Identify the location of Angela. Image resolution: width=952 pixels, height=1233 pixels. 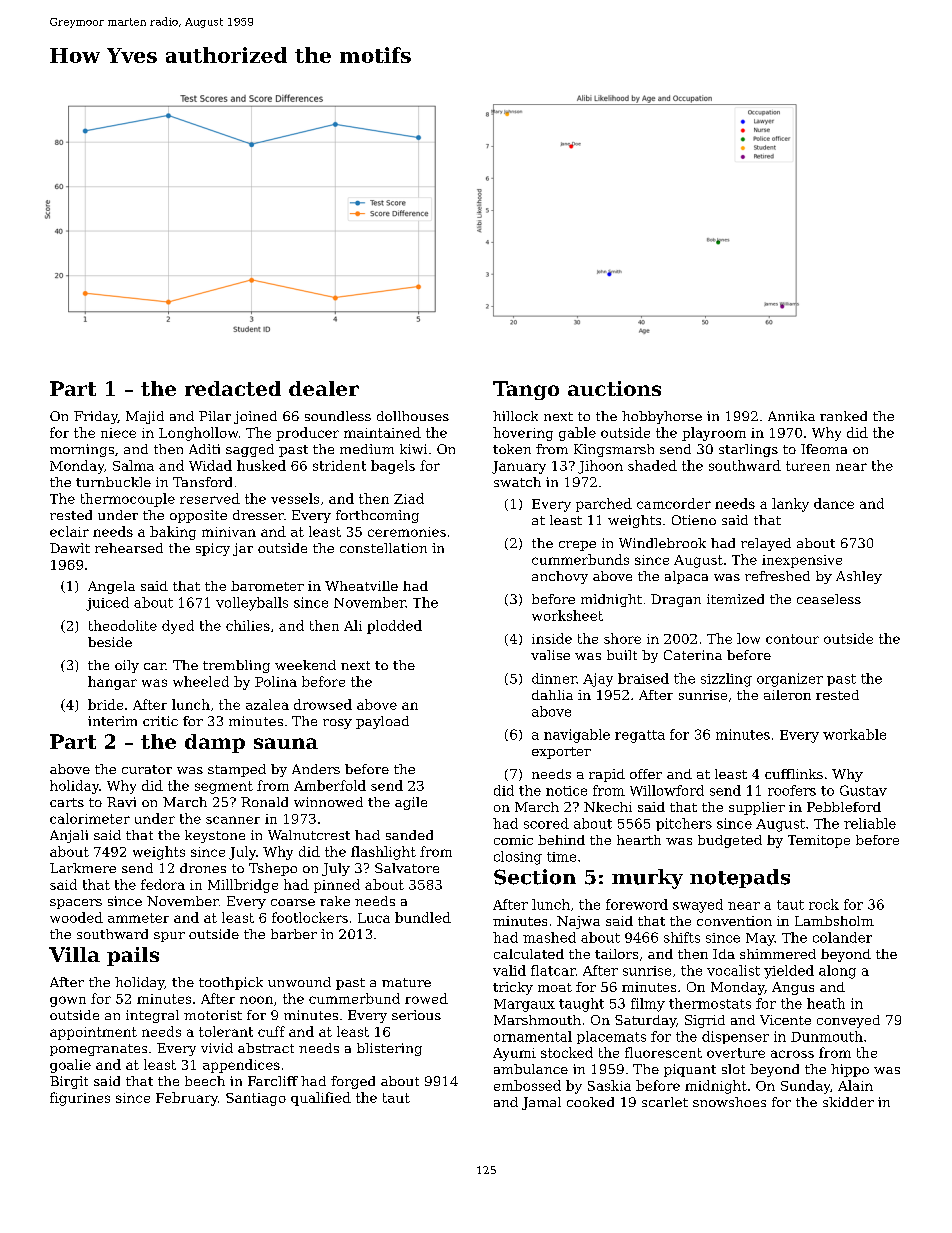
(111, 587).
